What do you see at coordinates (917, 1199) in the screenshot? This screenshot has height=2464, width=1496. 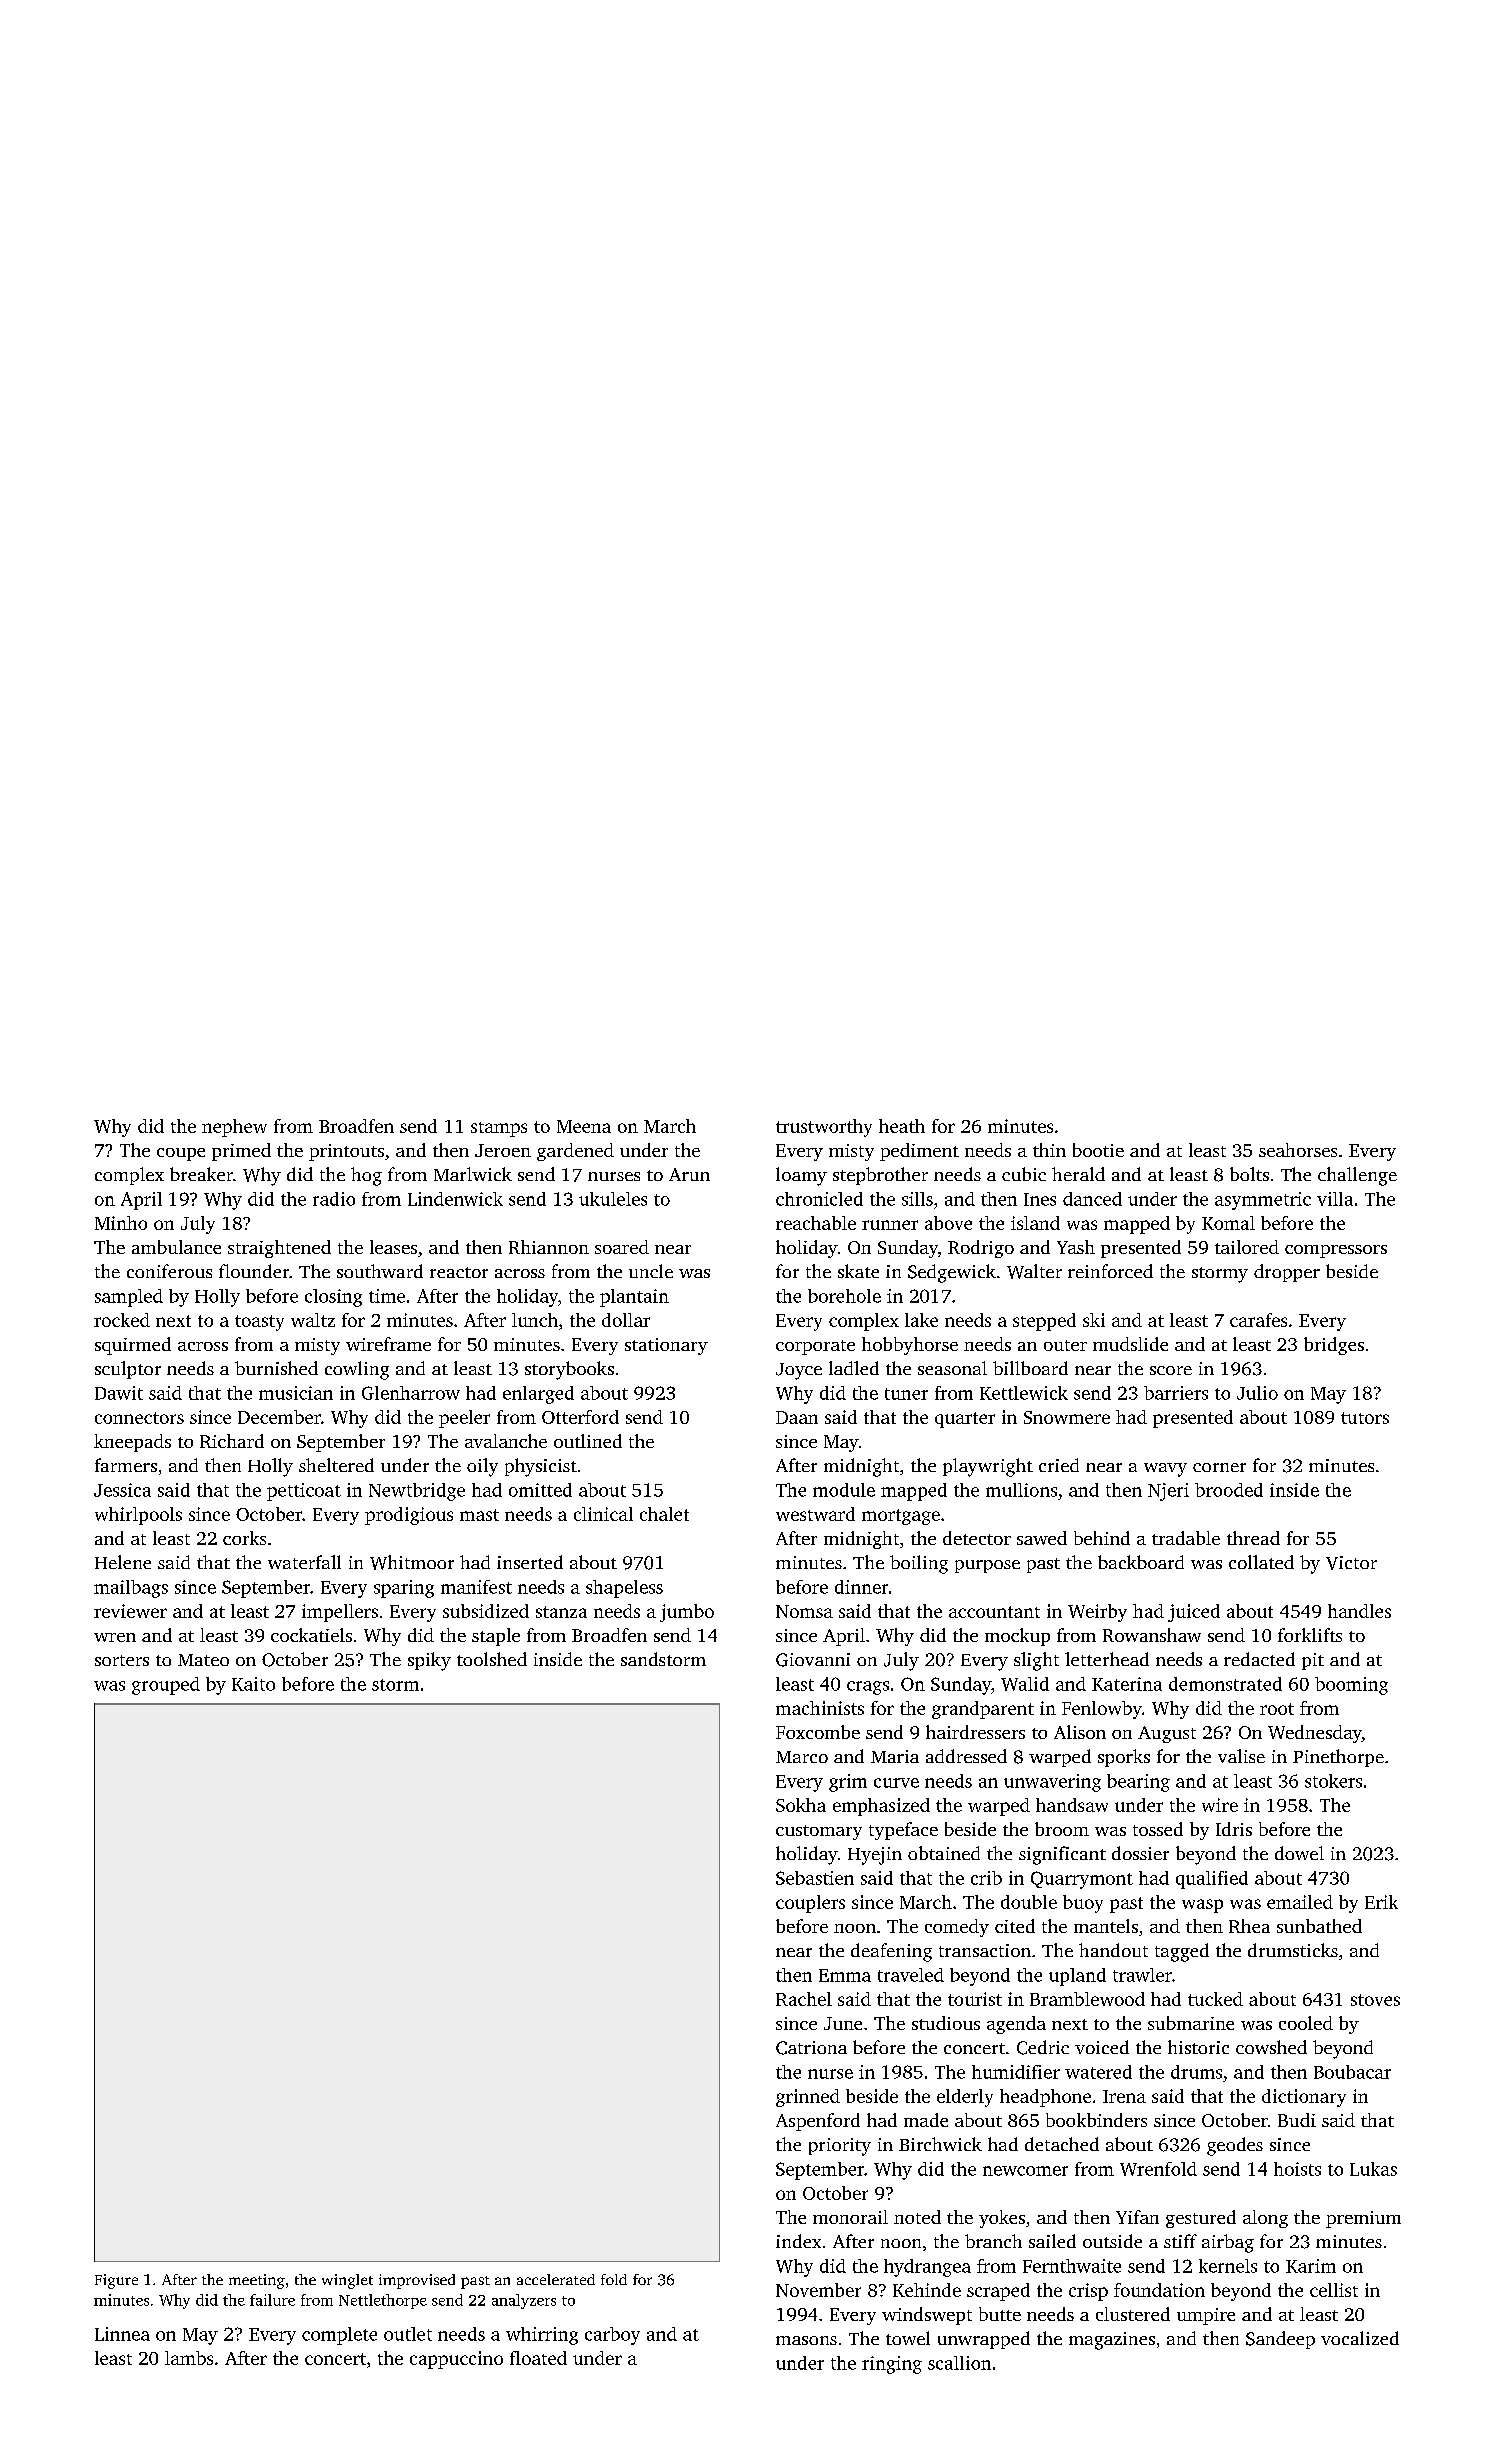 I see `sills` at bounding box center [917, 1199].
